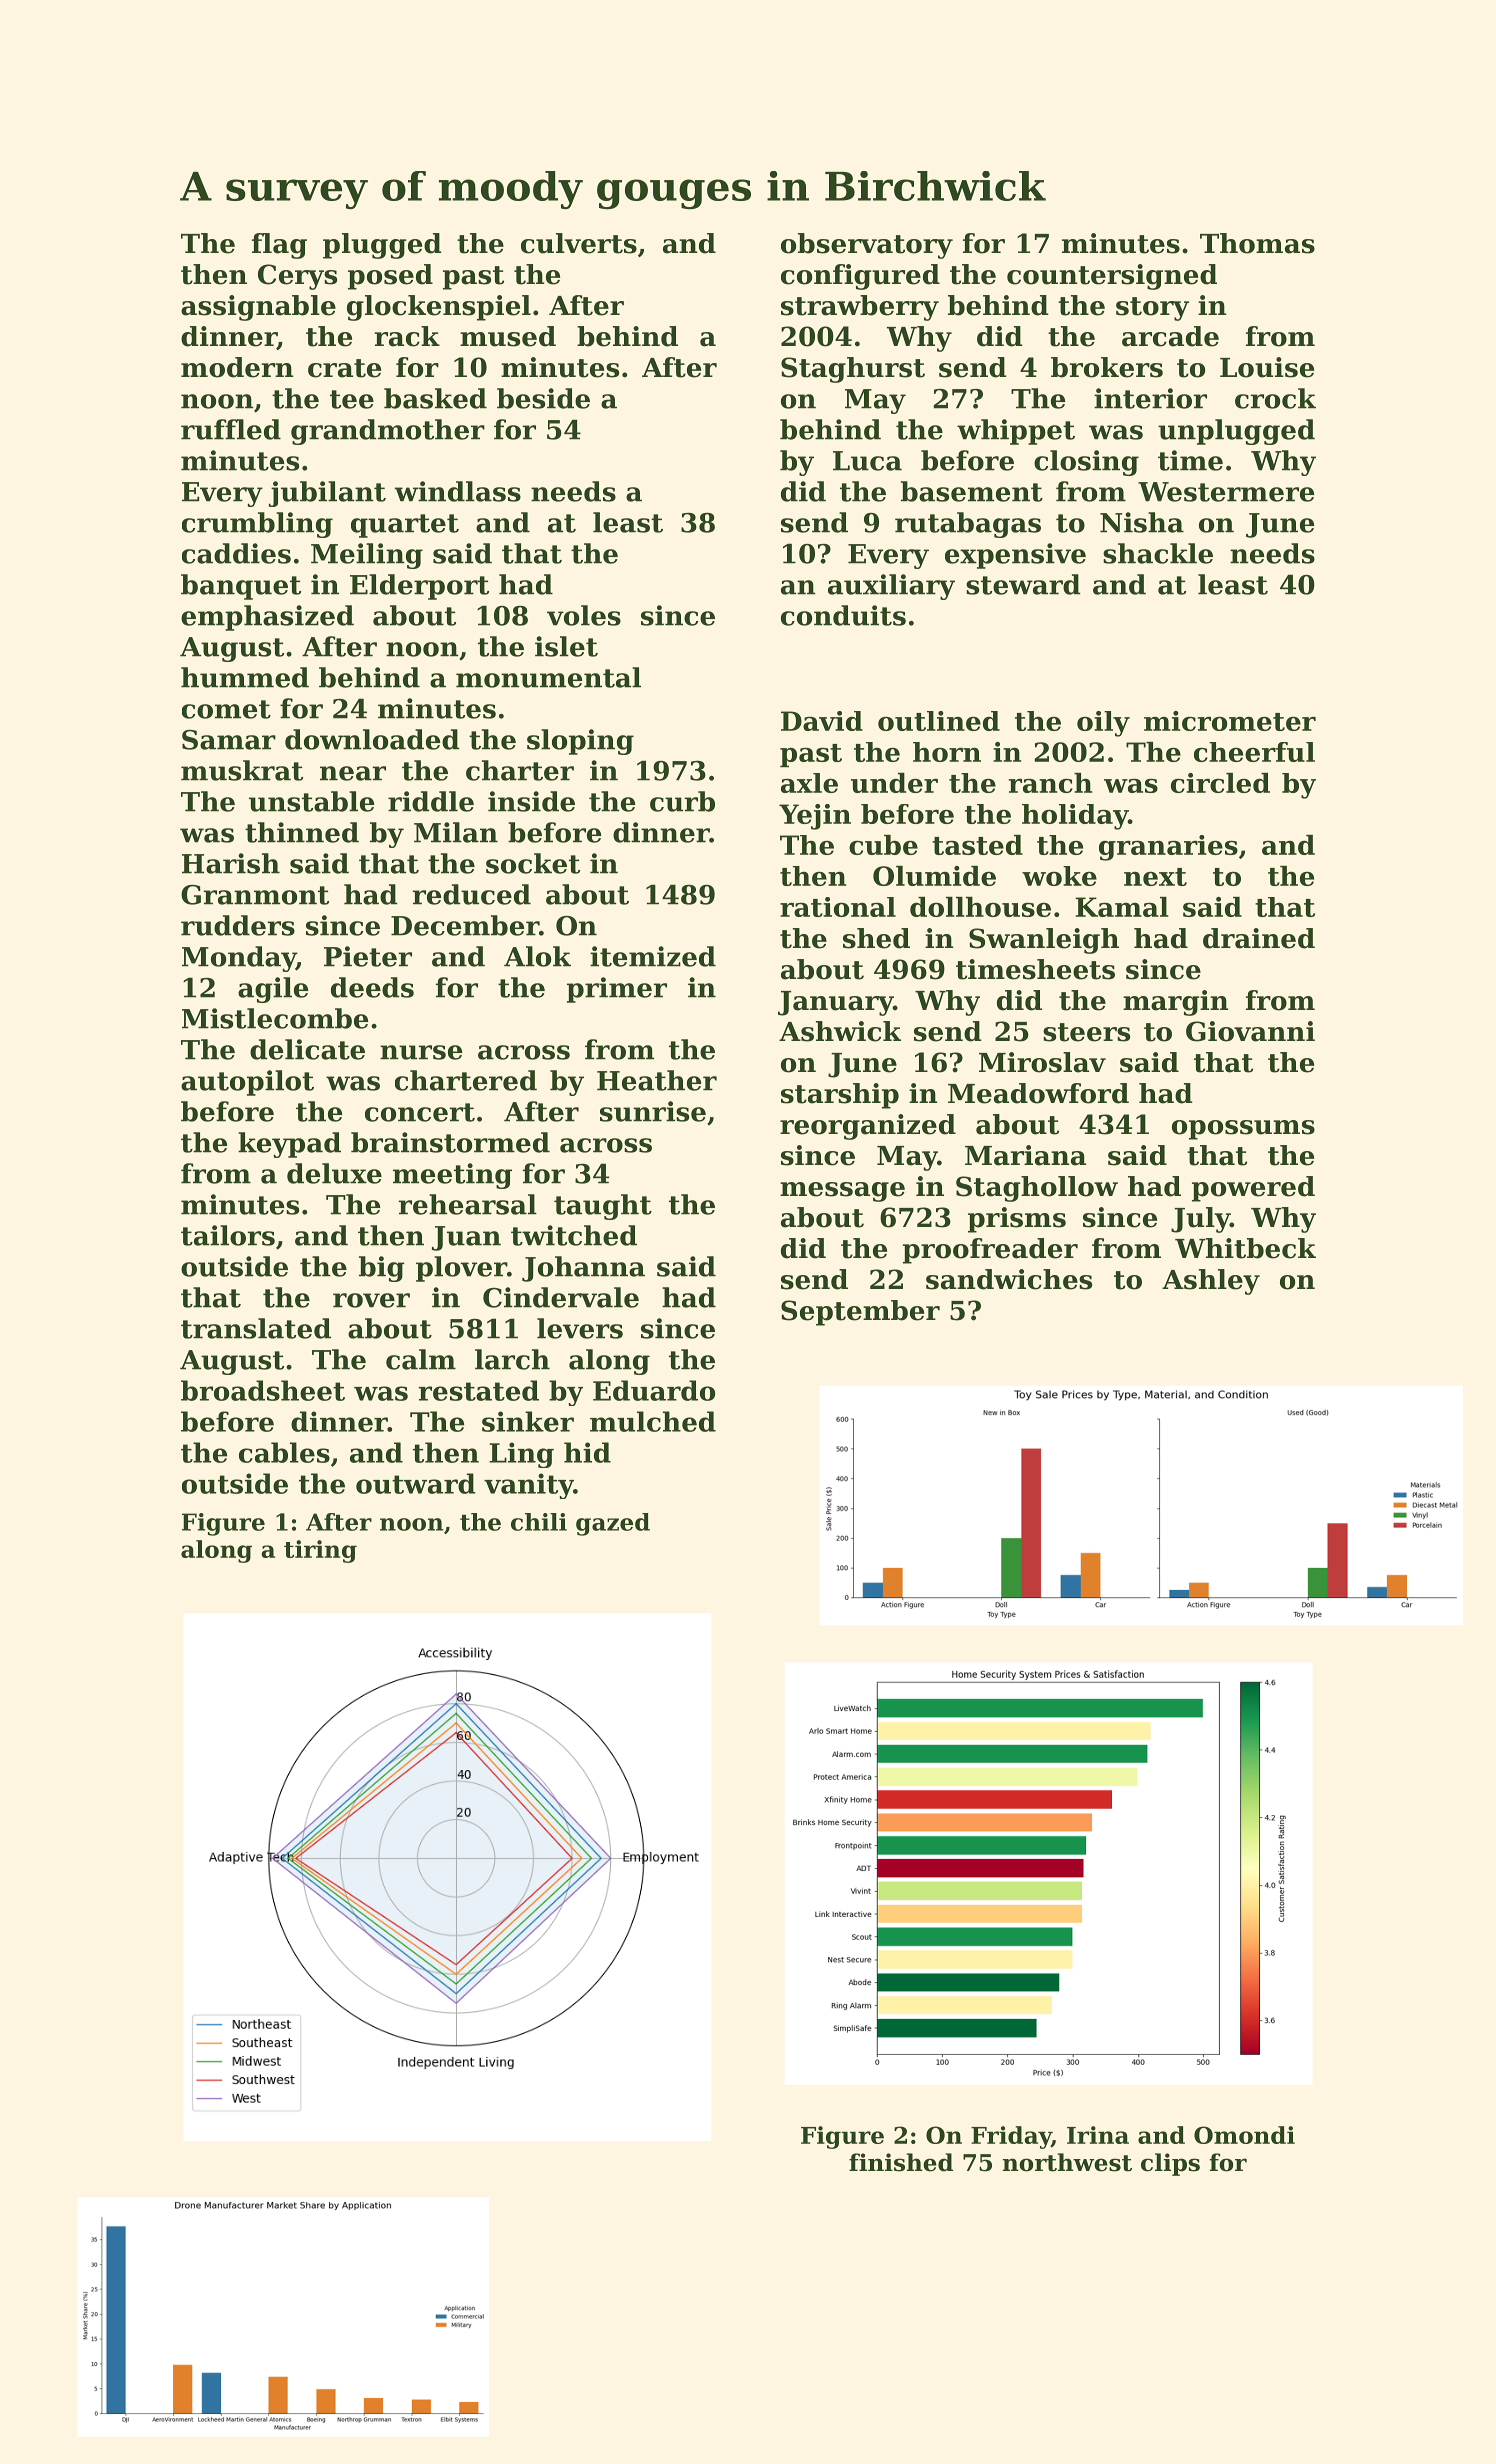  I want to click on strawberry, so click(860, 308).
